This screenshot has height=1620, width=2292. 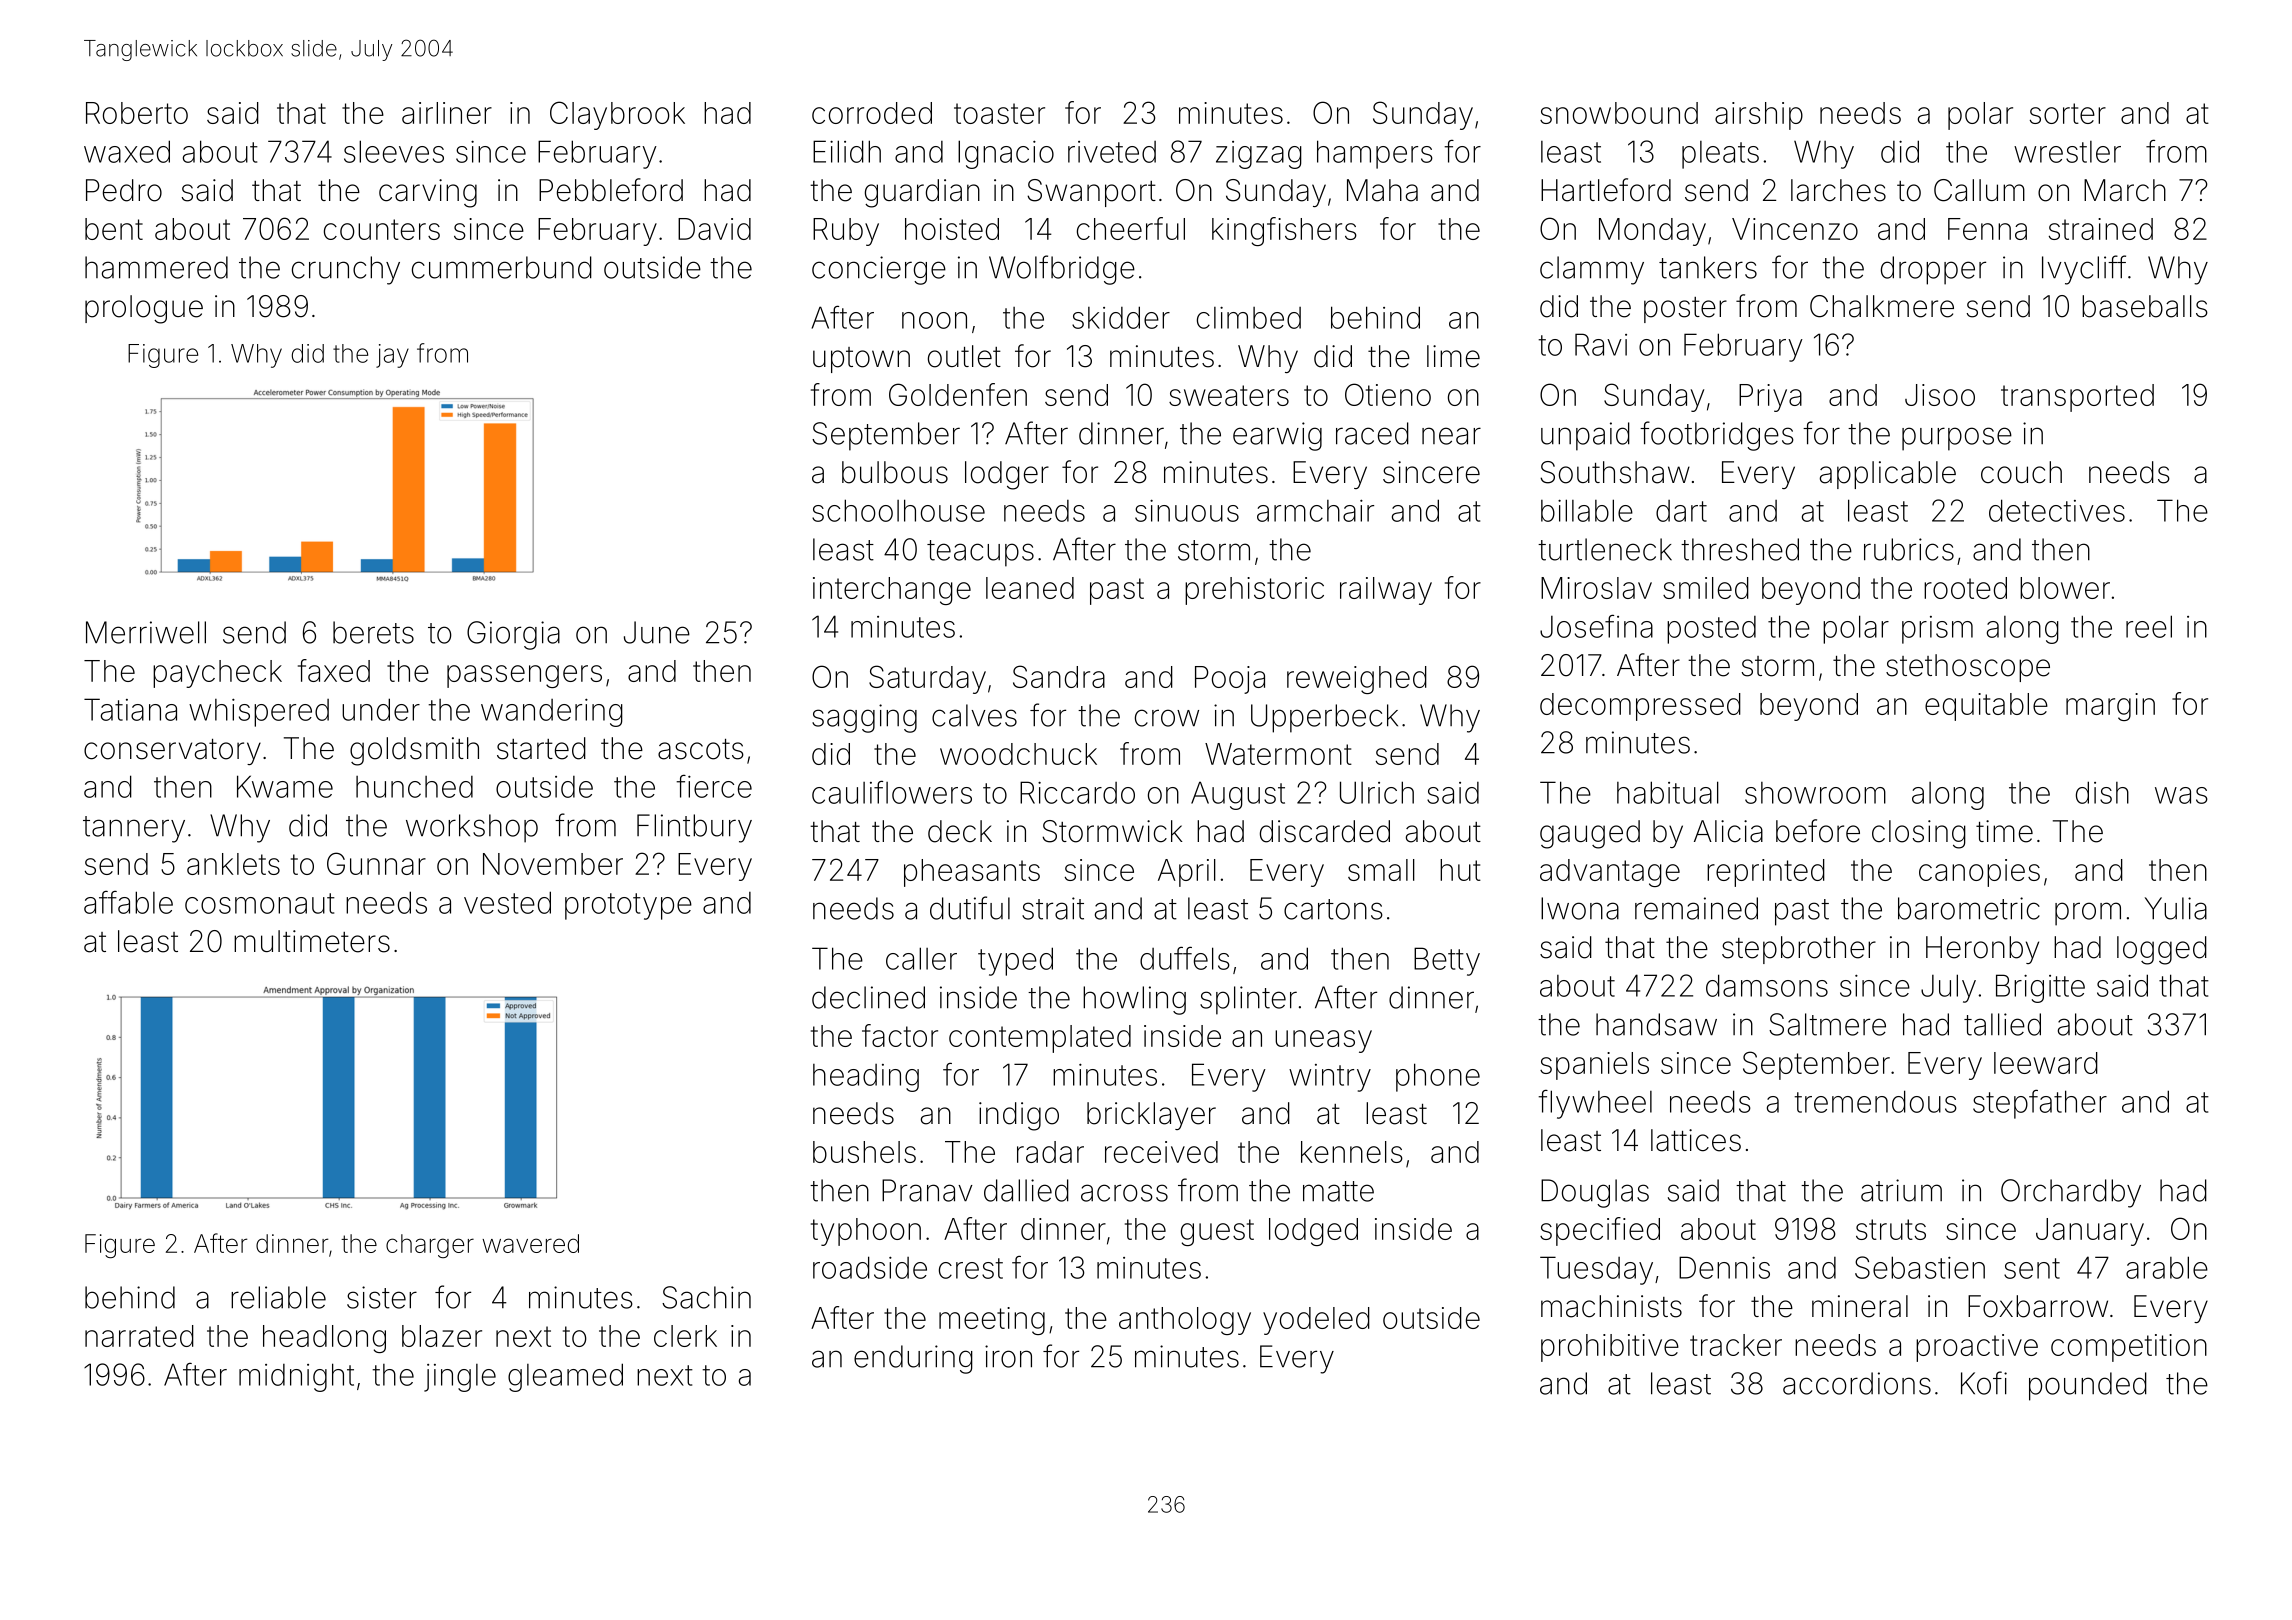 I want to click on airliner, so click(x=447, y=113).
